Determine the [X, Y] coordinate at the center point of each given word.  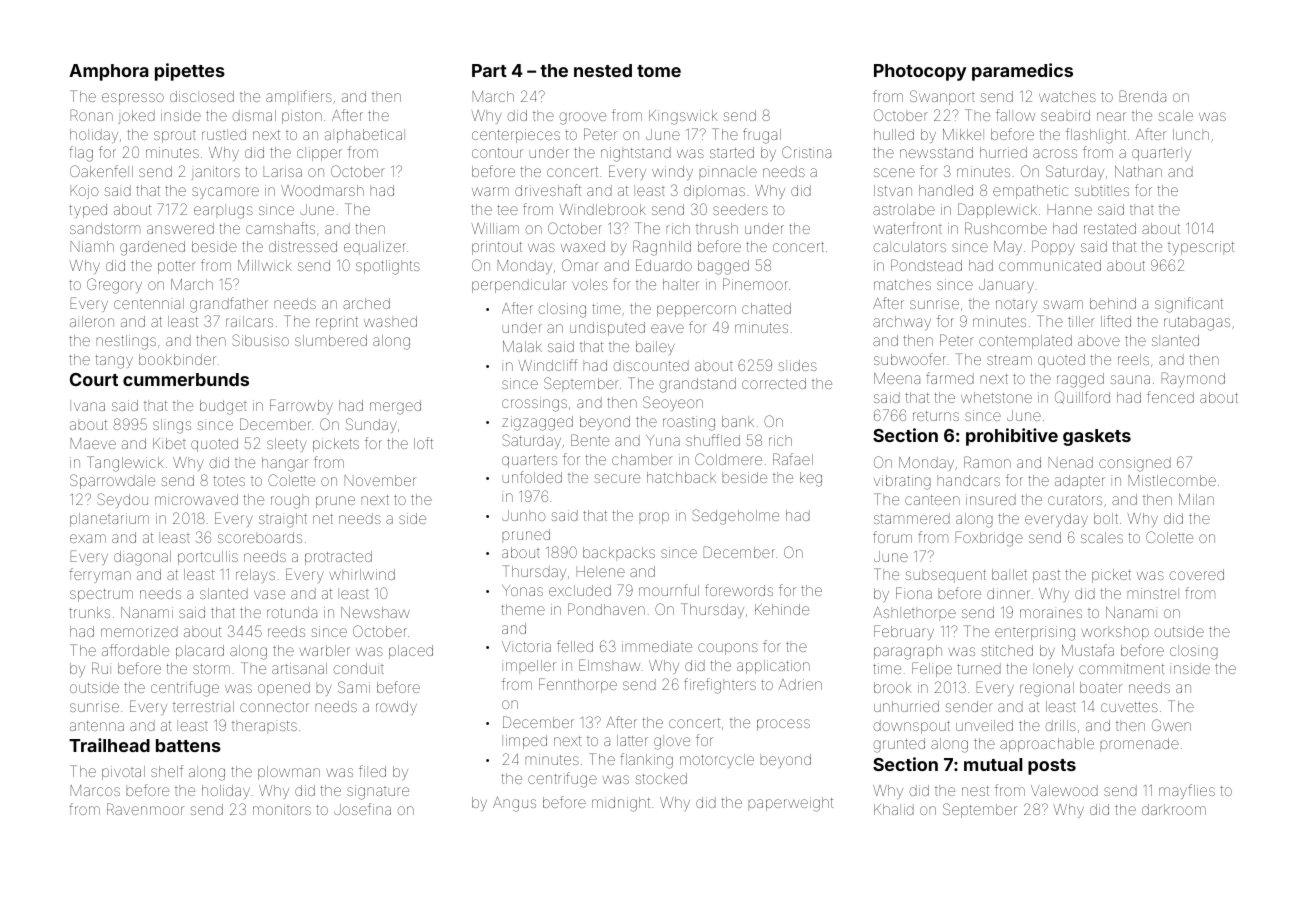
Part [489, 70]
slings [172, 426]
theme [523, 609]
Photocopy [920, 72]
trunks [89, 612]
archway [902, 323]
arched [366, 303]
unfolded [532, 477]
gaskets [1097, 437]
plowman [289, 773]
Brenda [1143, 96]
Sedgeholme [735, 517]
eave [667, 328]
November [380, 480]
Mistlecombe [1172, 480]
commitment [1121, 668]
